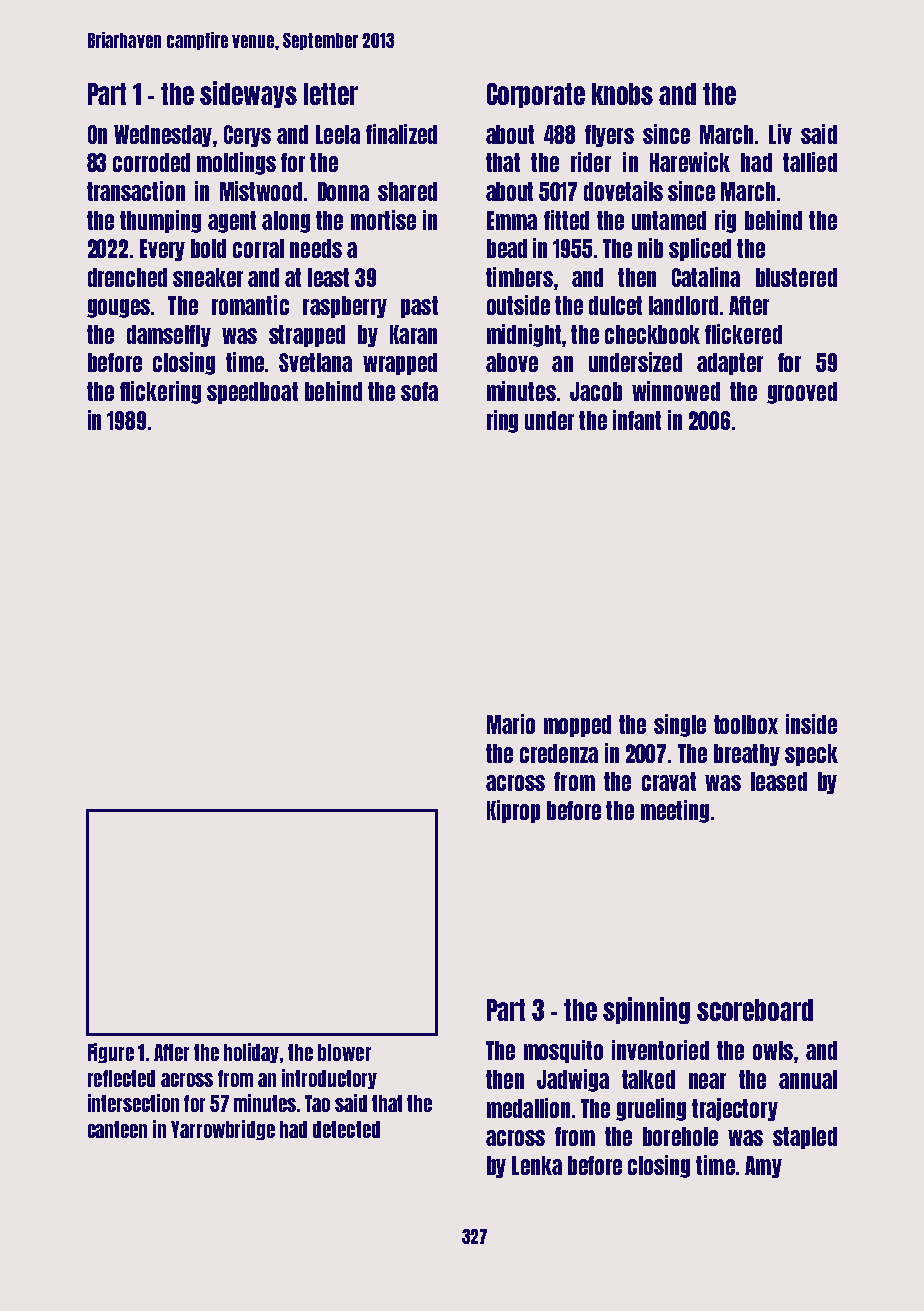 This screenshot has width=924, height=1311. Describe the element at coordinates (251, 1053) in the screenshot. I see `holiday` at that location.
